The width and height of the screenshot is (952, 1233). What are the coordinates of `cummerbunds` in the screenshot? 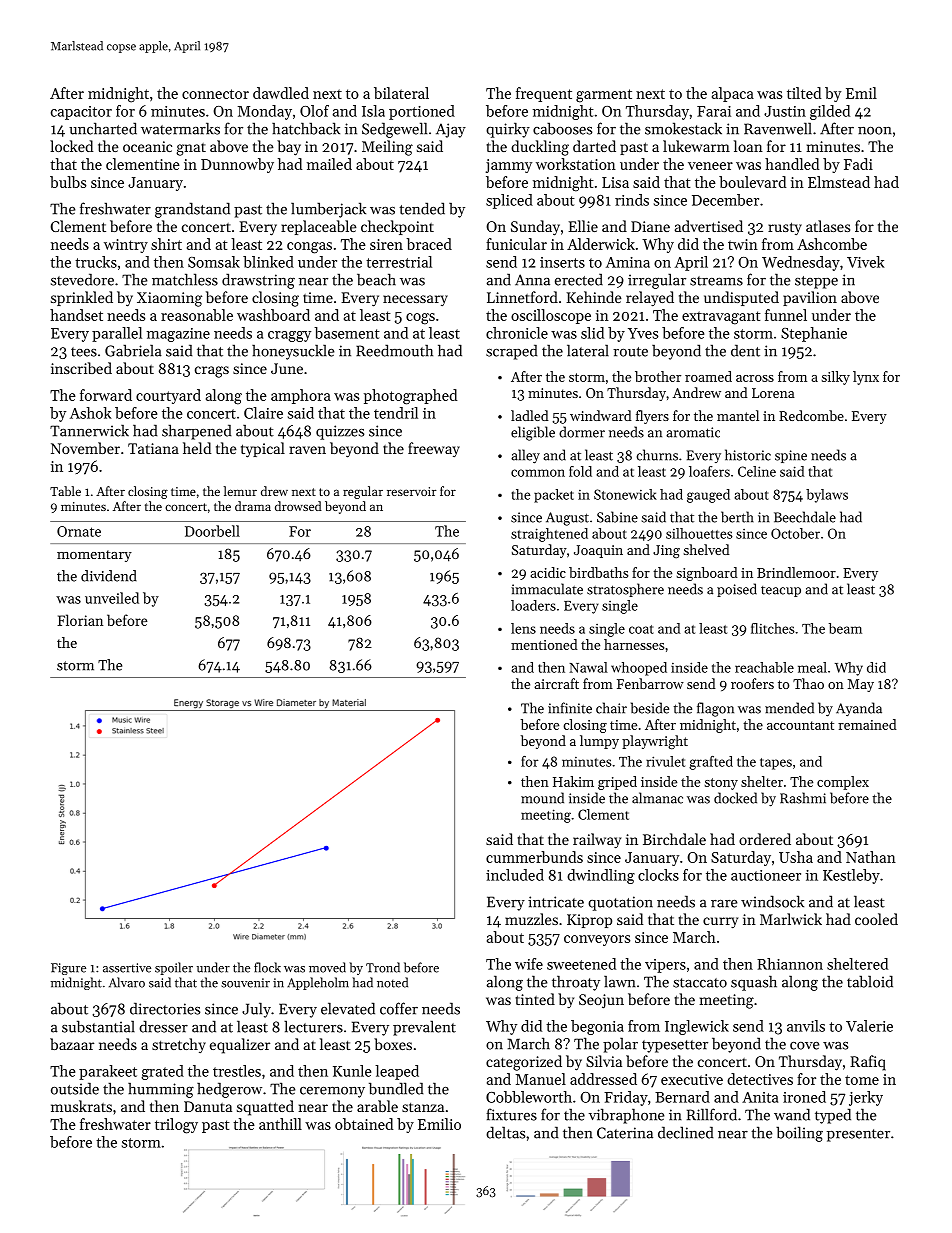 It's located at (534, 857).
